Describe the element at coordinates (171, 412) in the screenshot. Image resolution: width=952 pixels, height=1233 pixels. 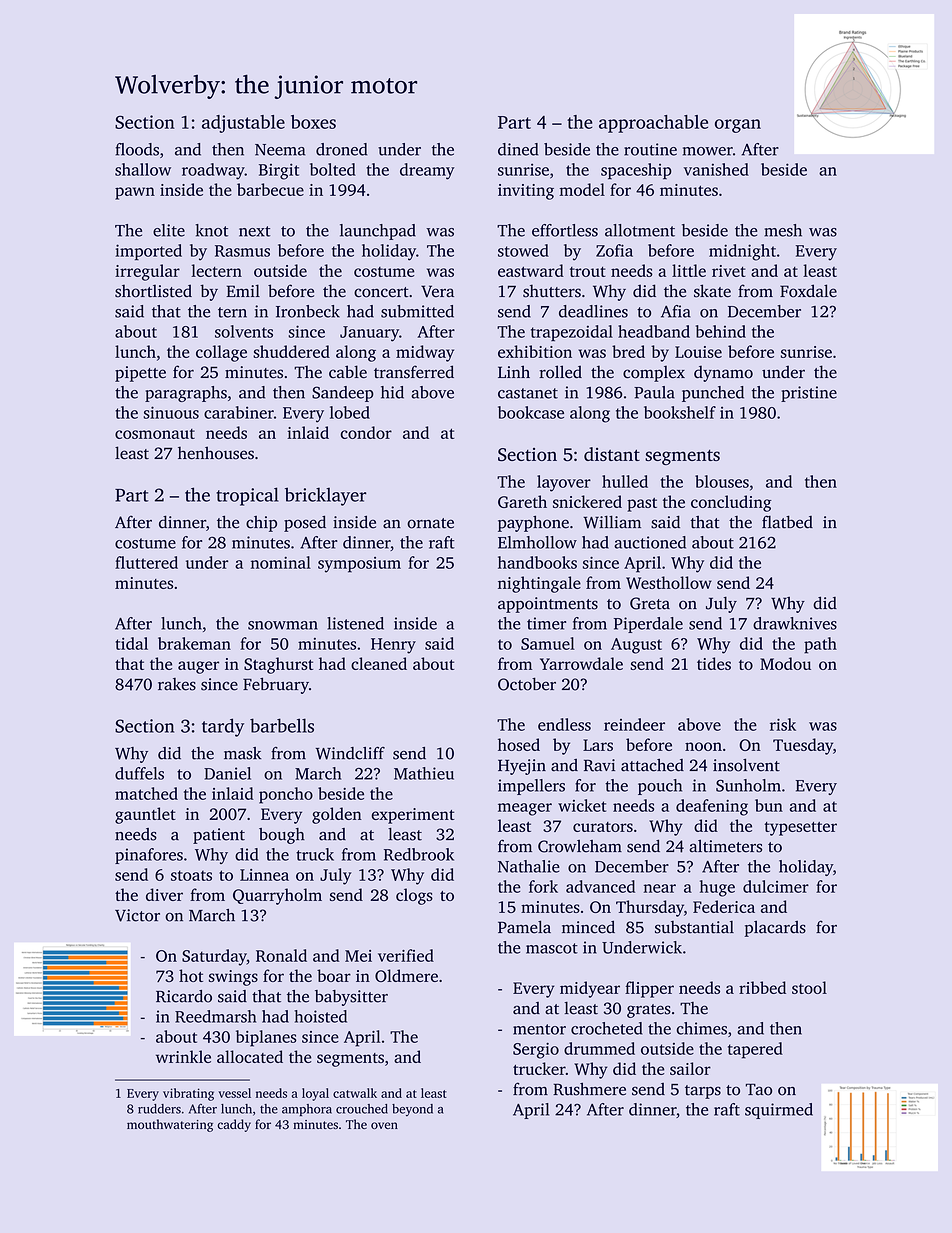
I see `sinuous` at that location.
